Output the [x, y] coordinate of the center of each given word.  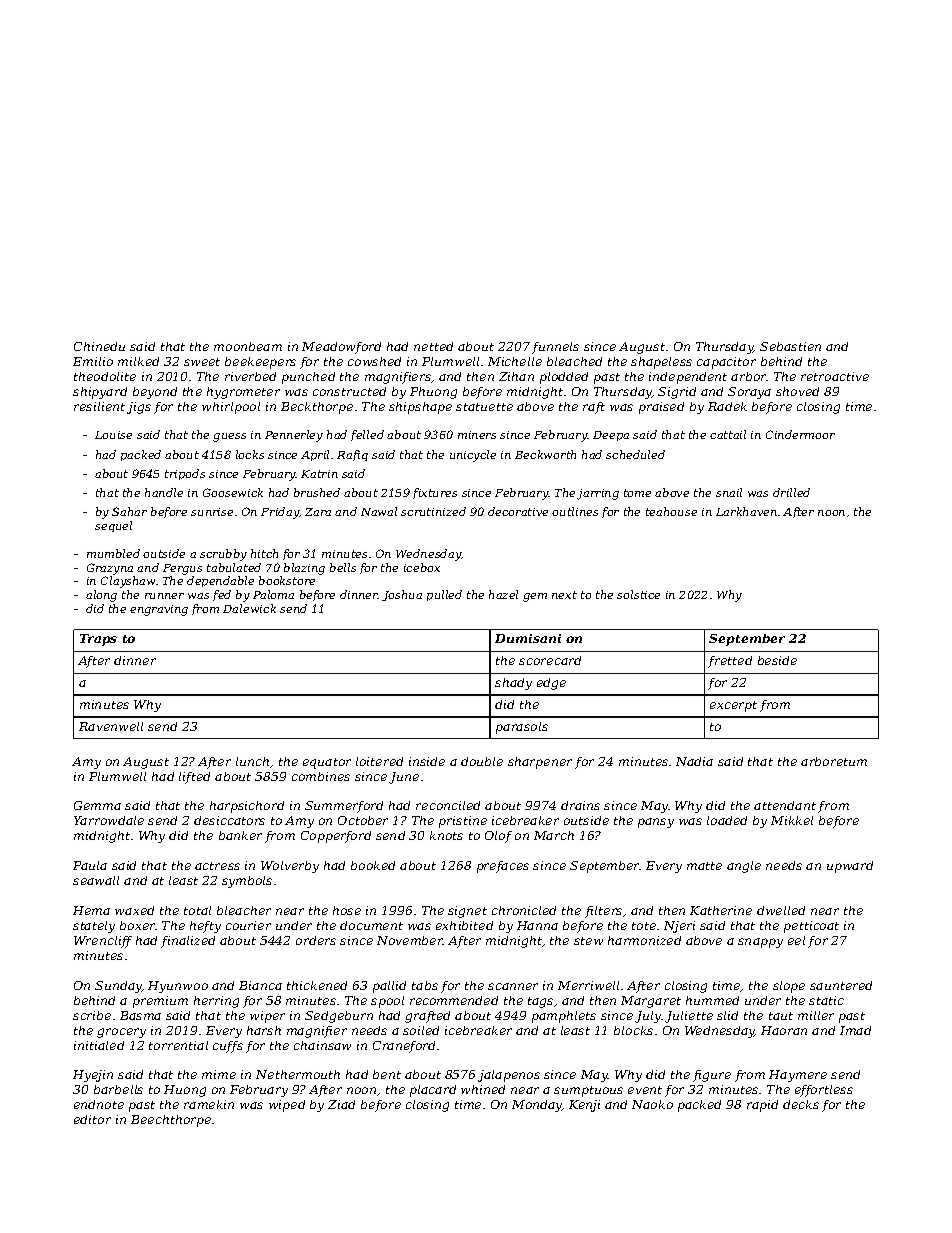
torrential [178, 1045]
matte [704, 866]
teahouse [671, 511]
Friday [280, 513]
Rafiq [352, 455]
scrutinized [433, 511]
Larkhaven [746, 511]
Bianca [260, 985]
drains [580, 805]
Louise [113, 435]
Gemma [97, 805]
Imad [855, 1030]
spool [387, 1002]
